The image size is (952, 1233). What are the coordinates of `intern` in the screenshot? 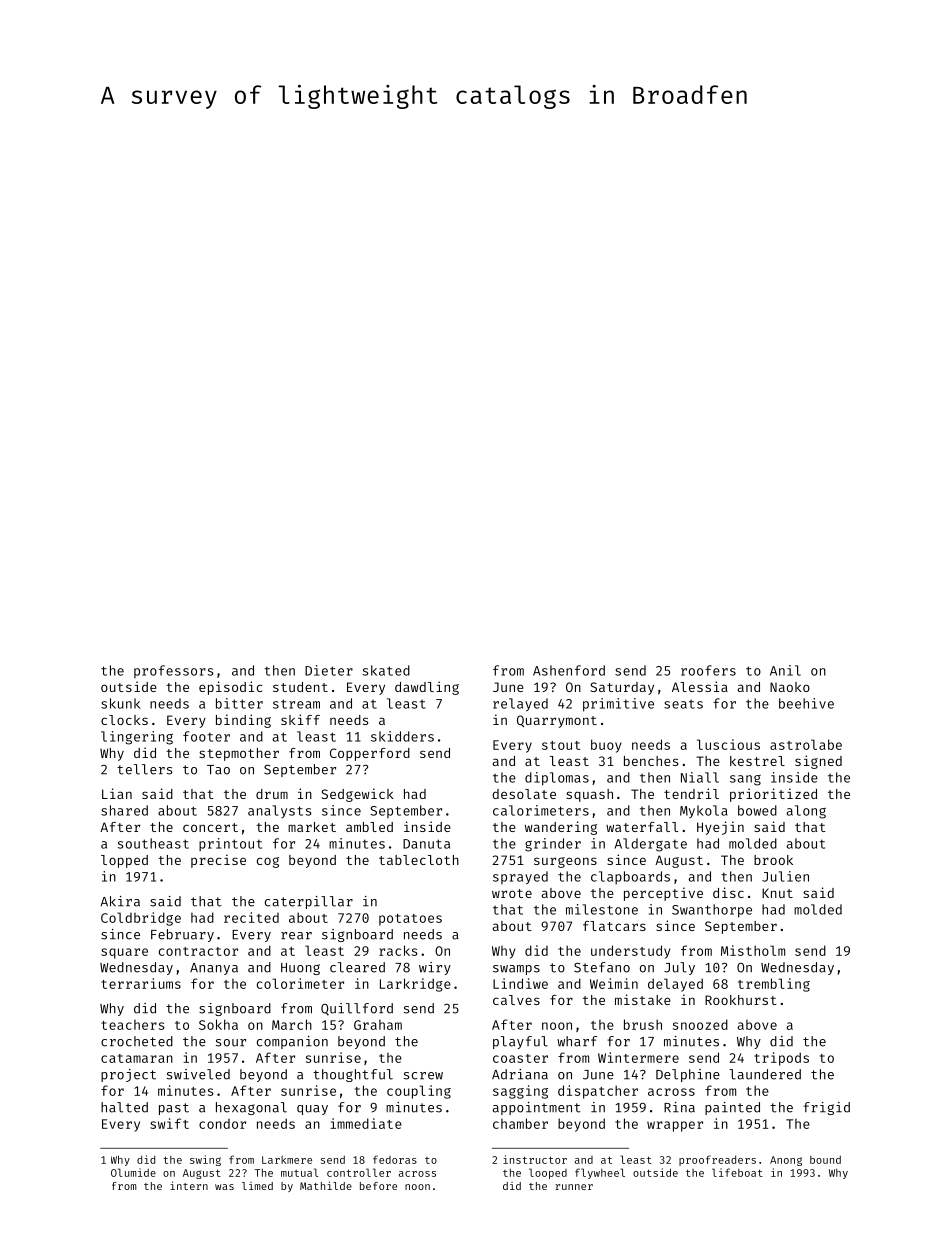 It's located at (189, 1185).
